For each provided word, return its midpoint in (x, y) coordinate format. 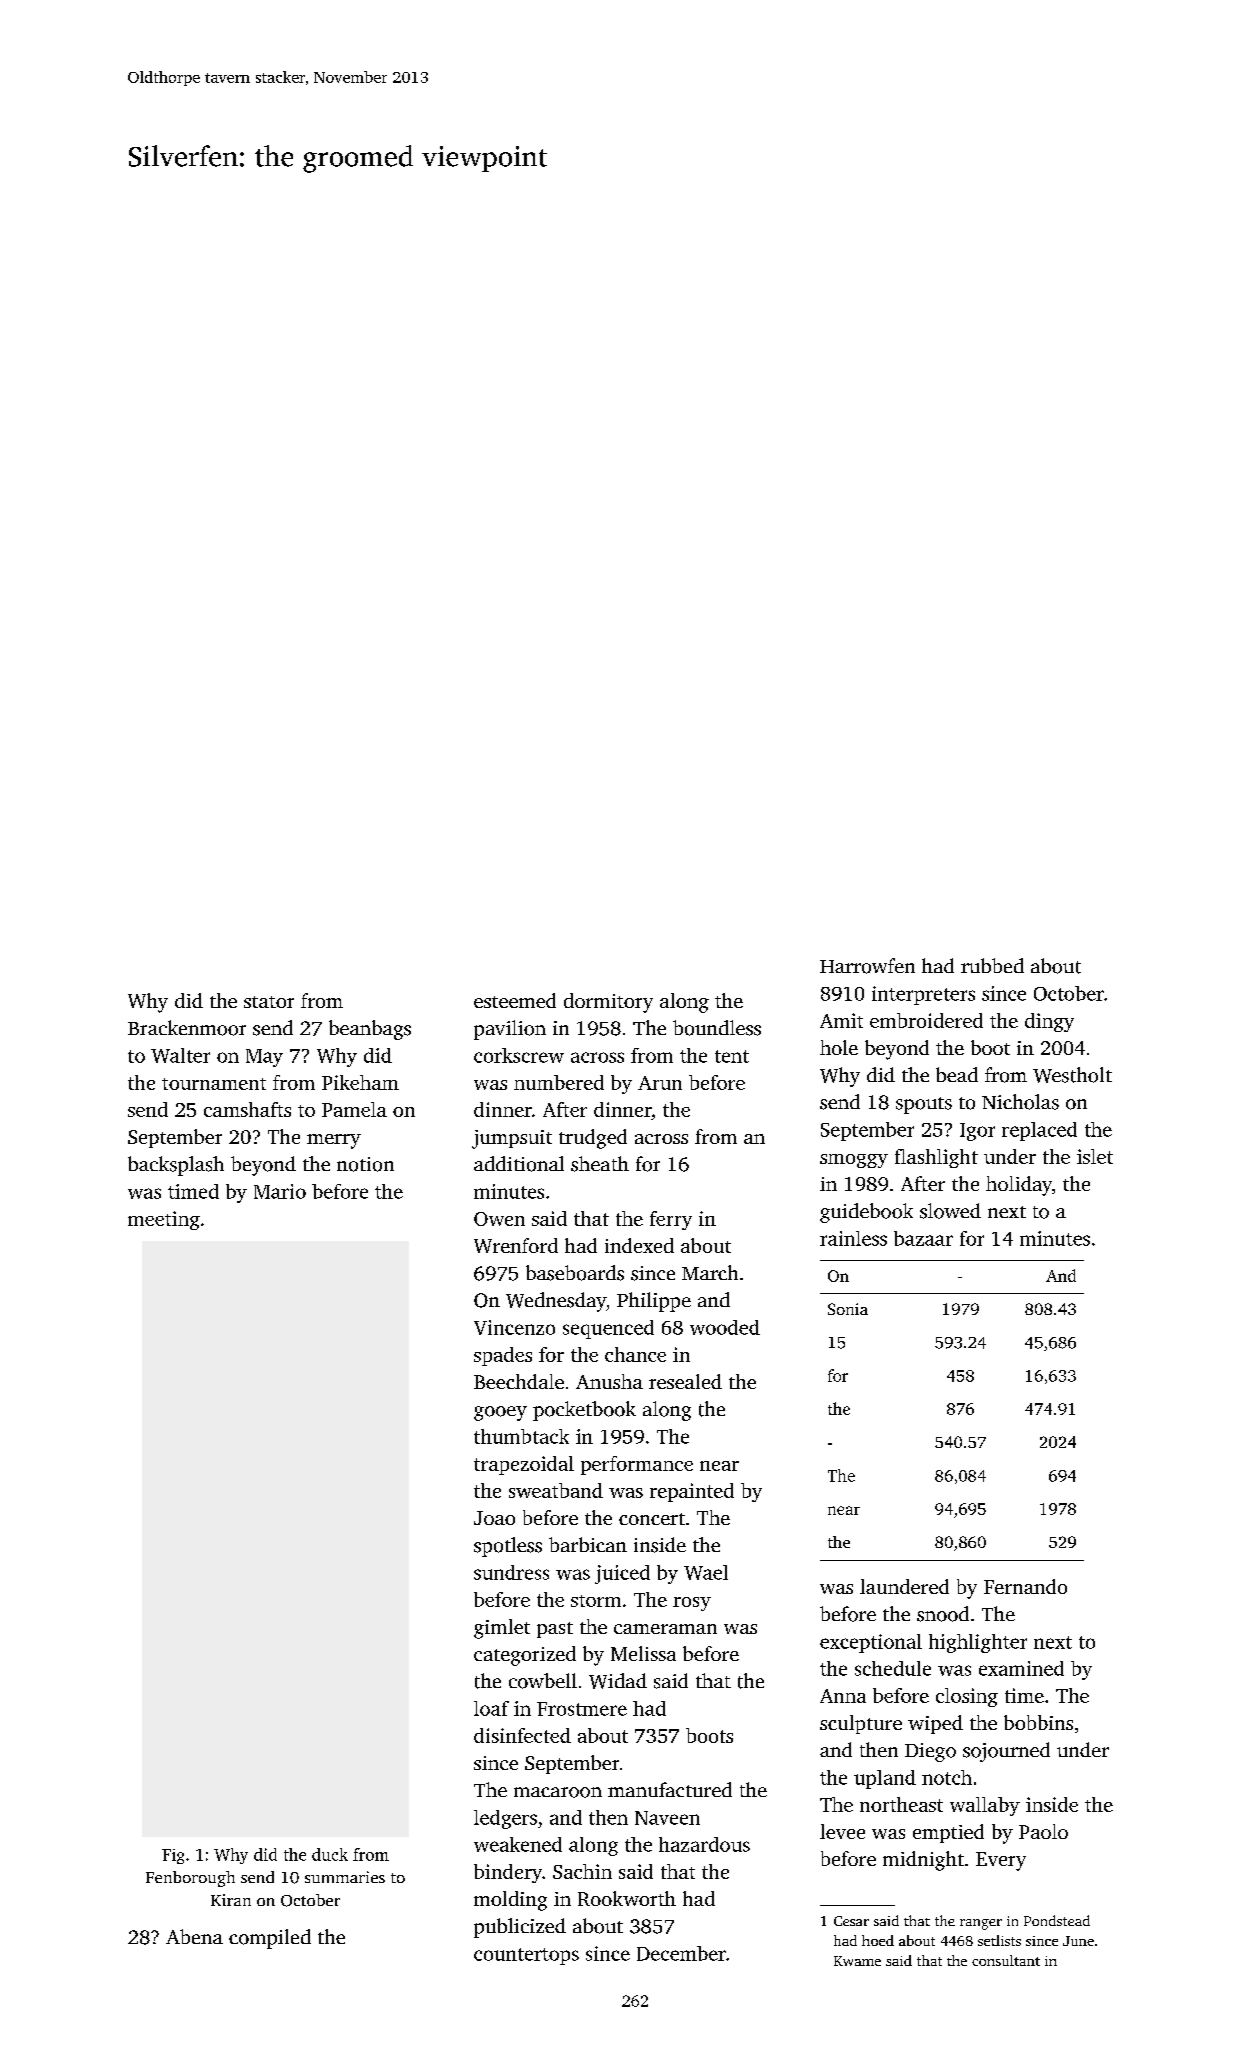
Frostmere (582, 1709)
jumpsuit (512, 1139)
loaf (491, 1708)
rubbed (992, 965)
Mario (280, 1191)
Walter (180, 1055)
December (681, 1953)
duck (330, 1854)
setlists (999, 1940)
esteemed (515, 1000)
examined (1021, 1668)
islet (1095, 1156)
